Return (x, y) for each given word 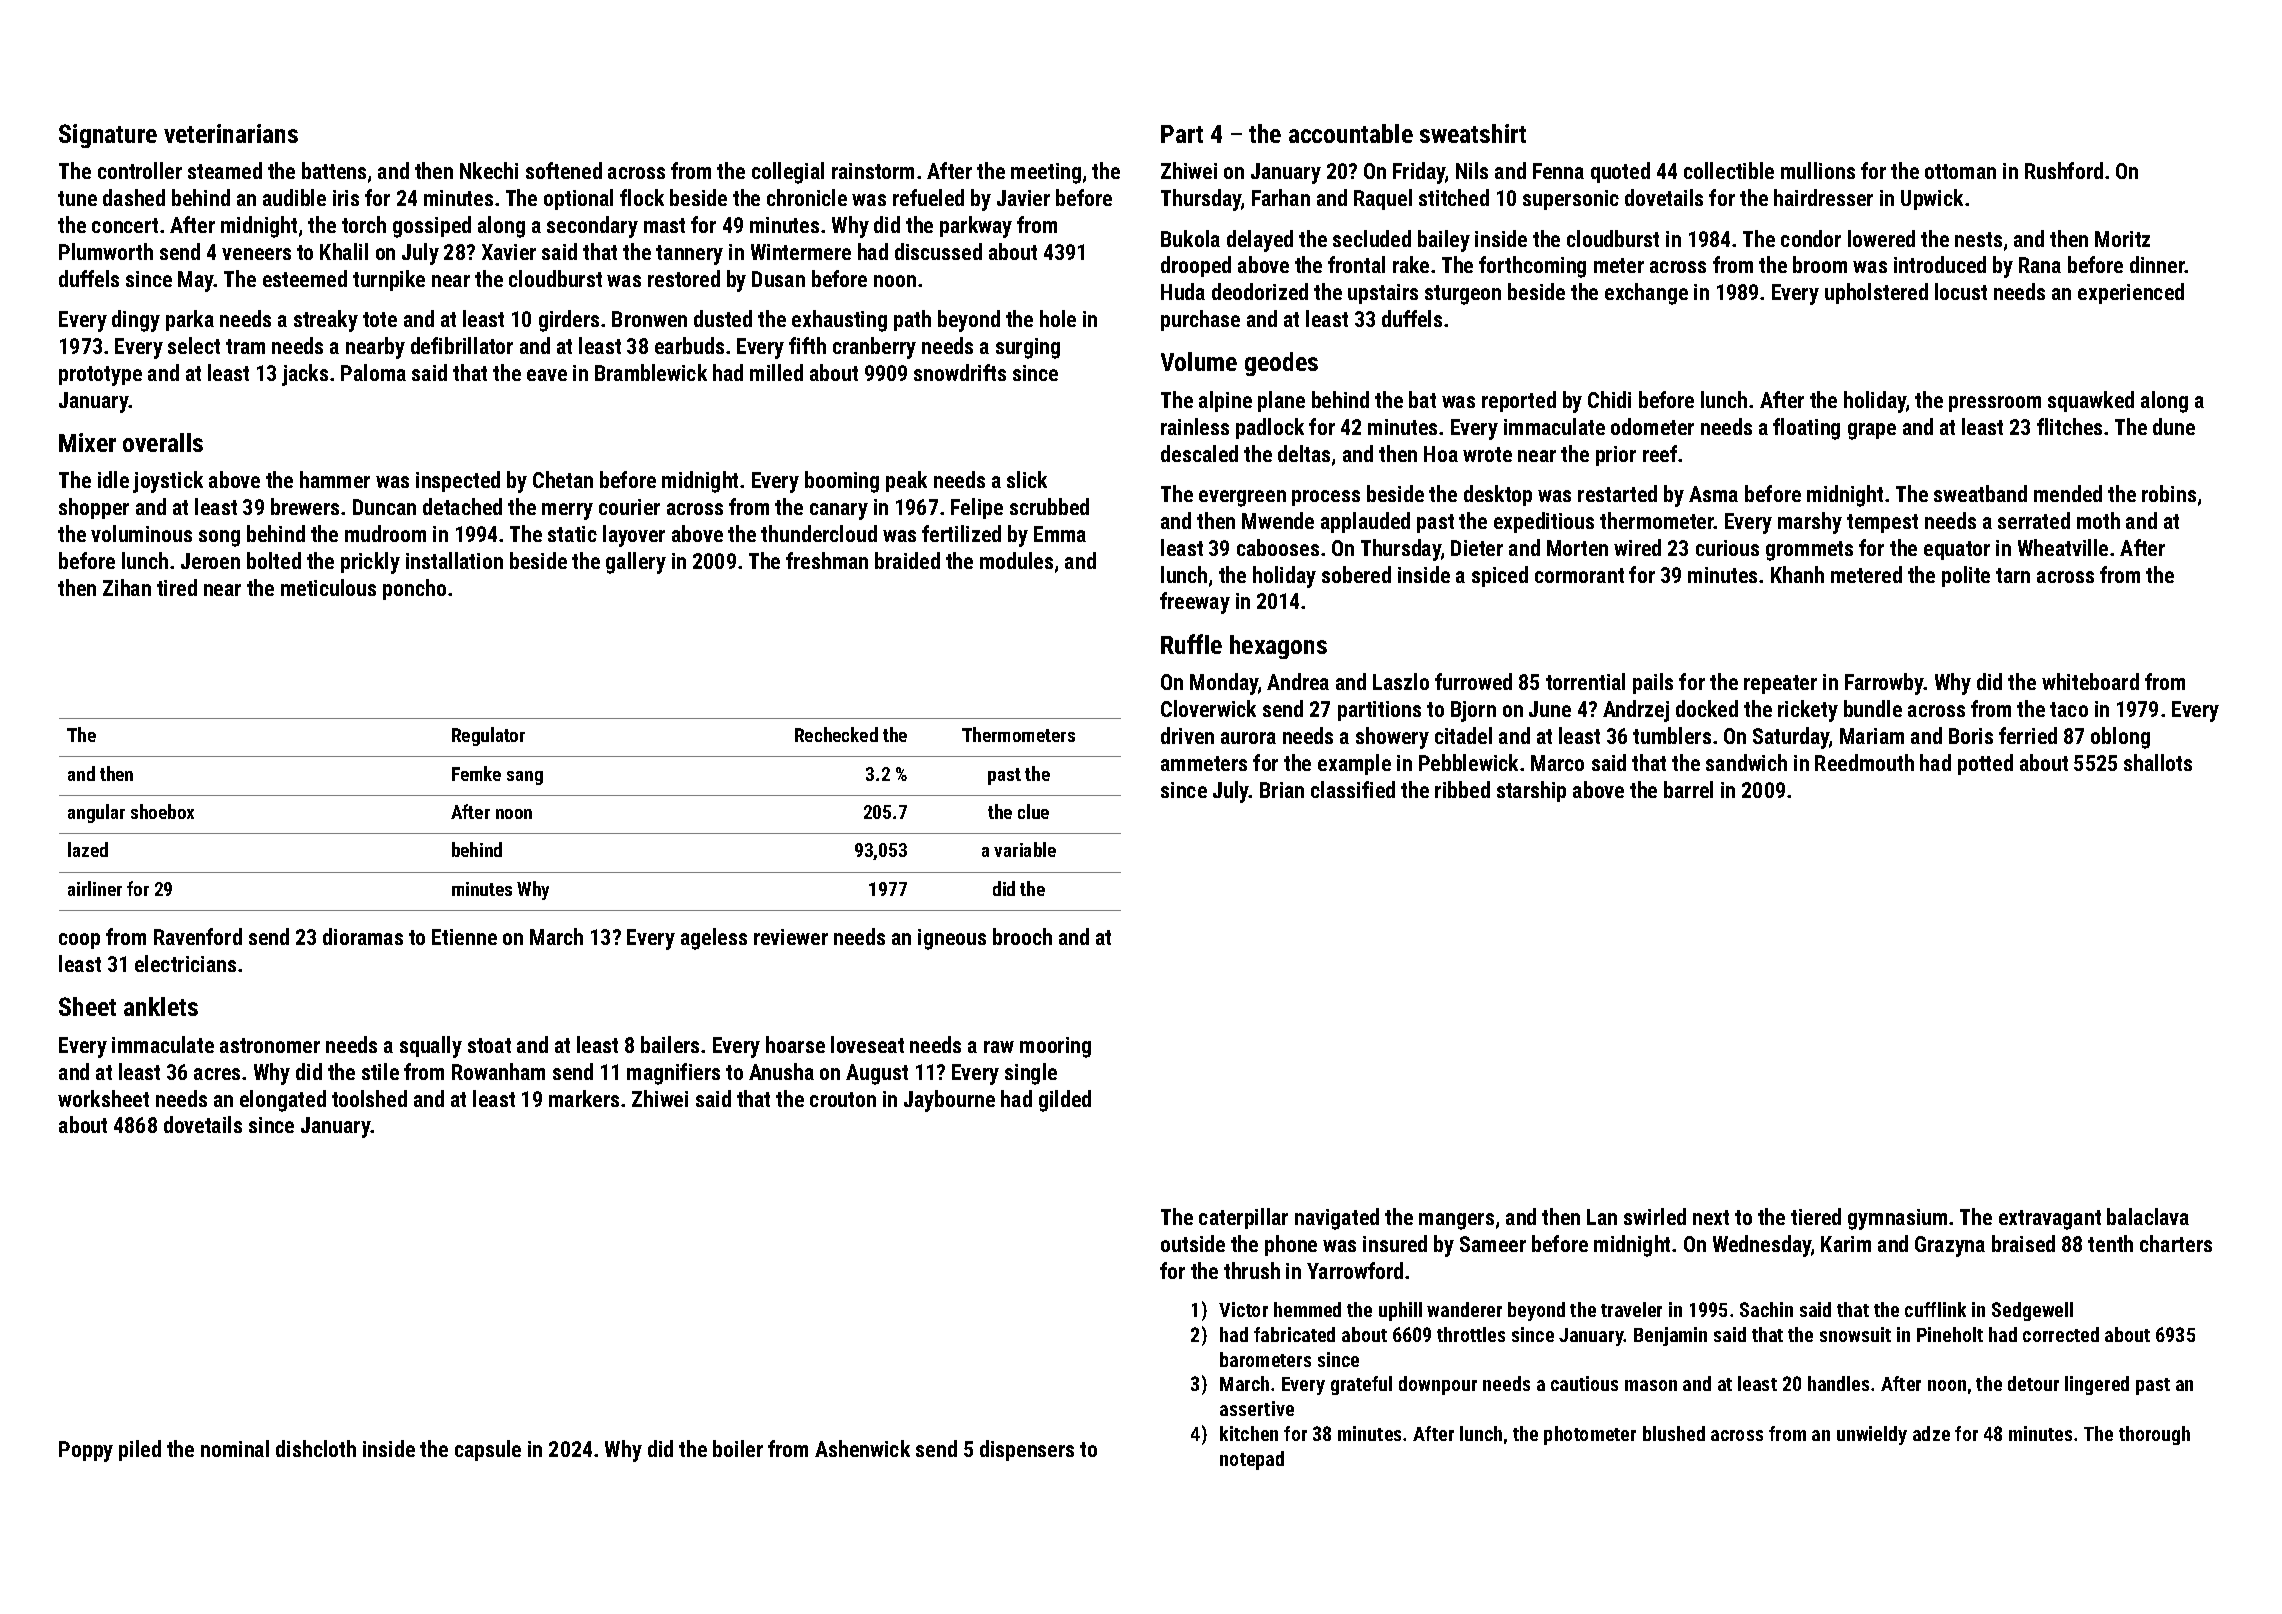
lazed (88, 849)
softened (564, 170)
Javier (1023, 198)
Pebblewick (1468, 762)
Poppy (86, 1451)
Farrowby (1884, 684)
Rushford (2064, 170)
